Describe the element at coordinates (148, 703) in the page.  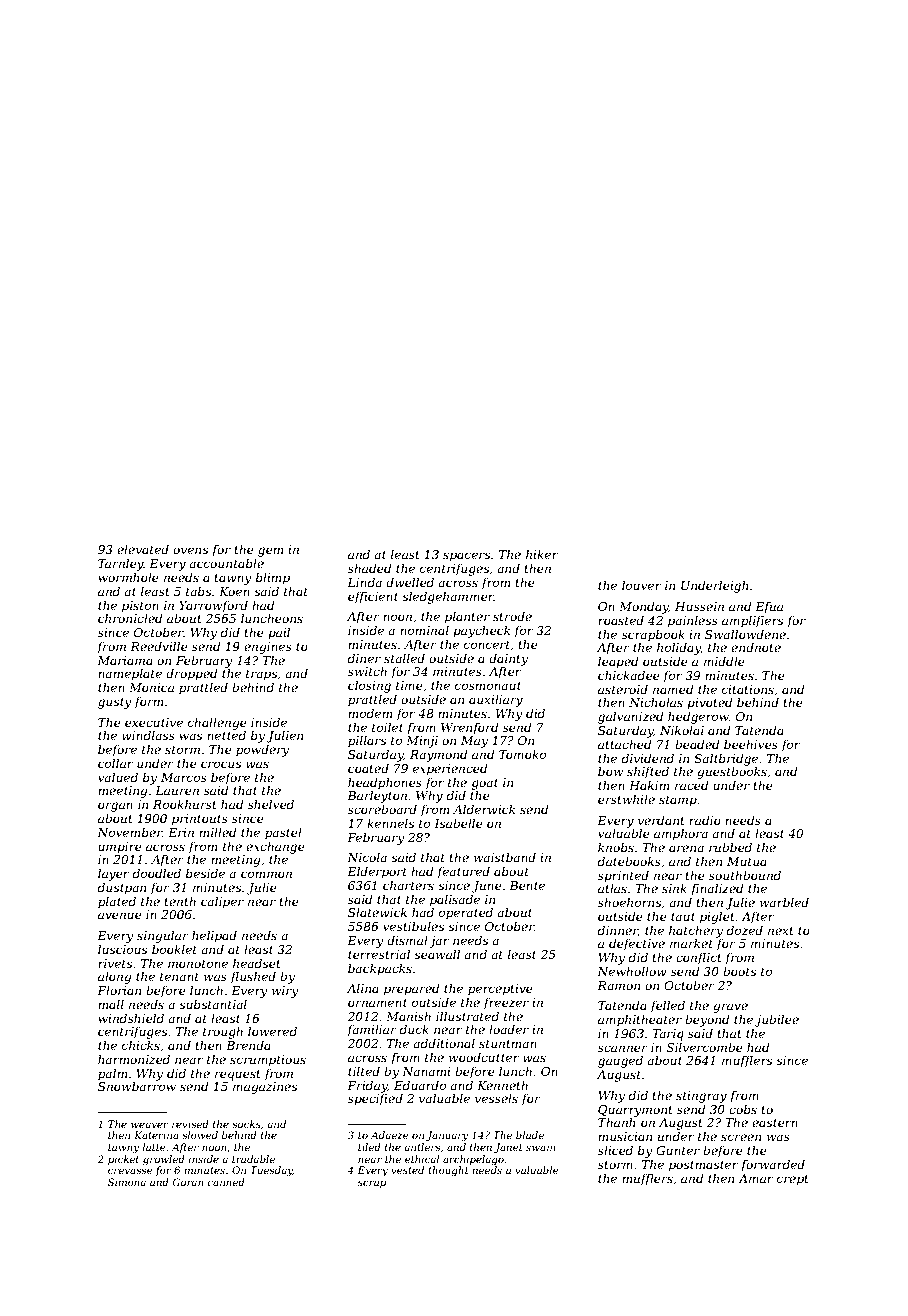
I see `form` at that location.
